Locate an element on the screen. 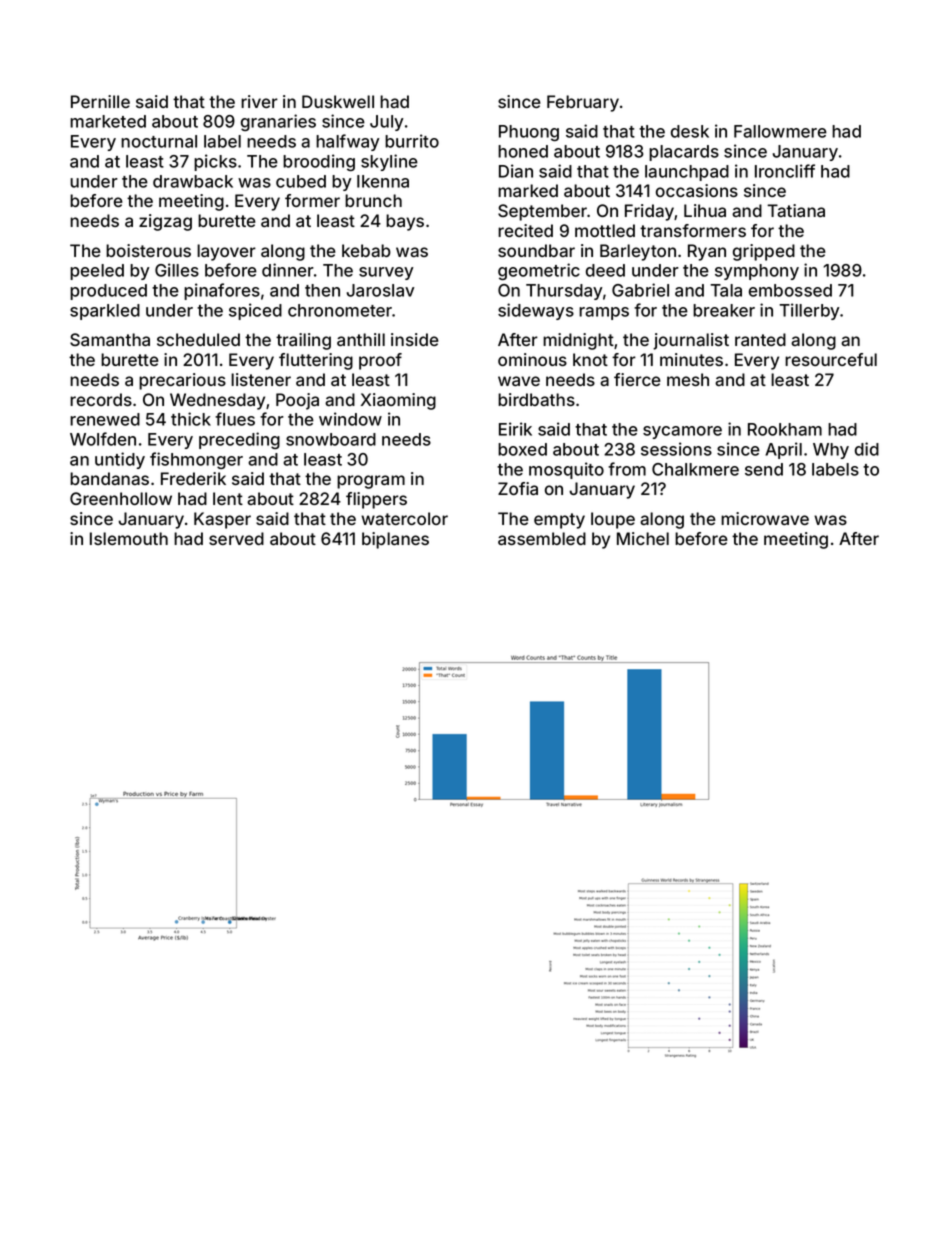  river is located at coordinates (259, 101).
